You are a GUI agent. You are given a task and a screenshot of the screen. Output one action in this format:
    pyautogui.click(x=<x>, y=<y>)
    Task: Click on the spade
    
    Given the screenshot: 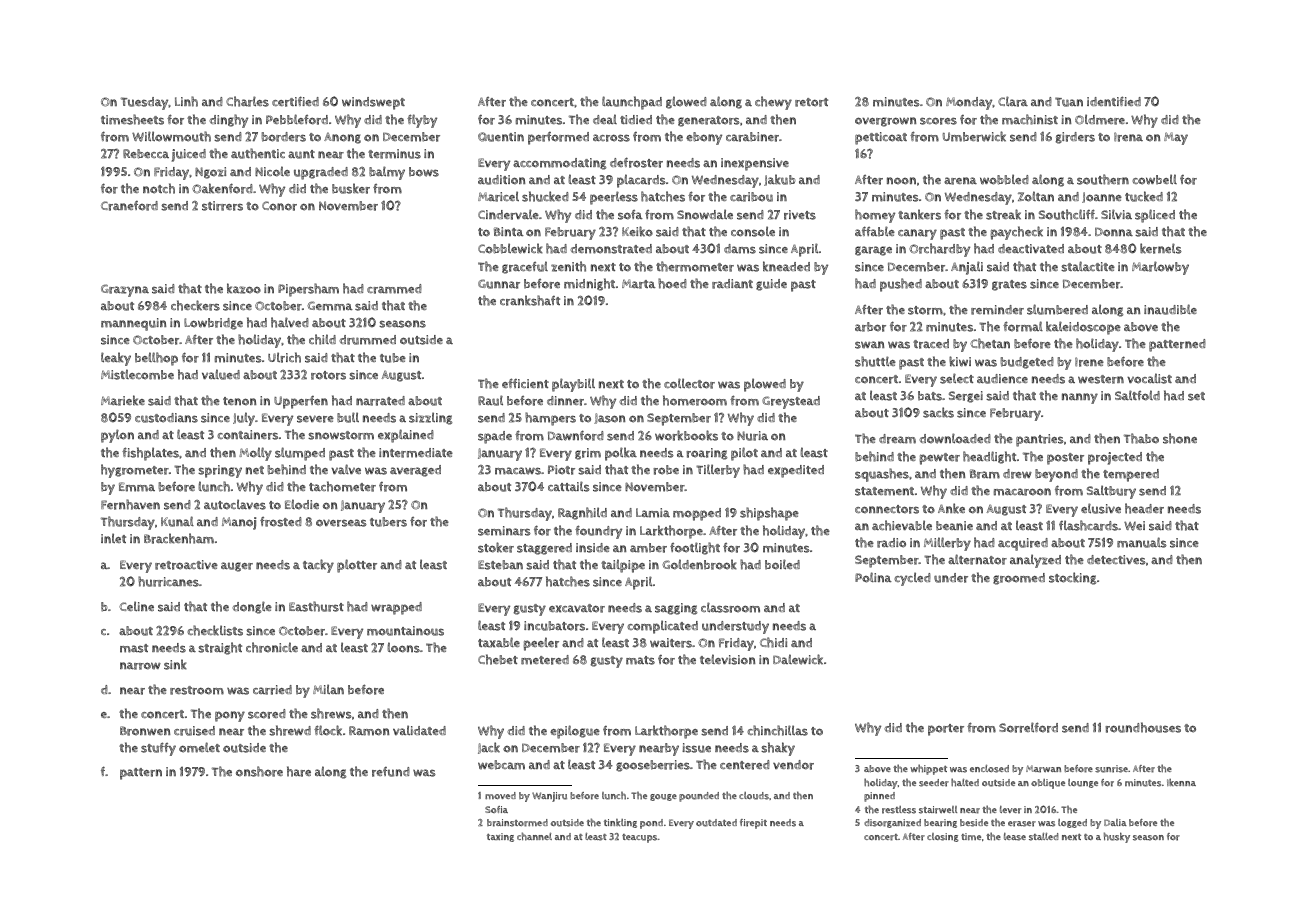 What is the action you would take?
    pyautogui.click(x=495, y=437)
